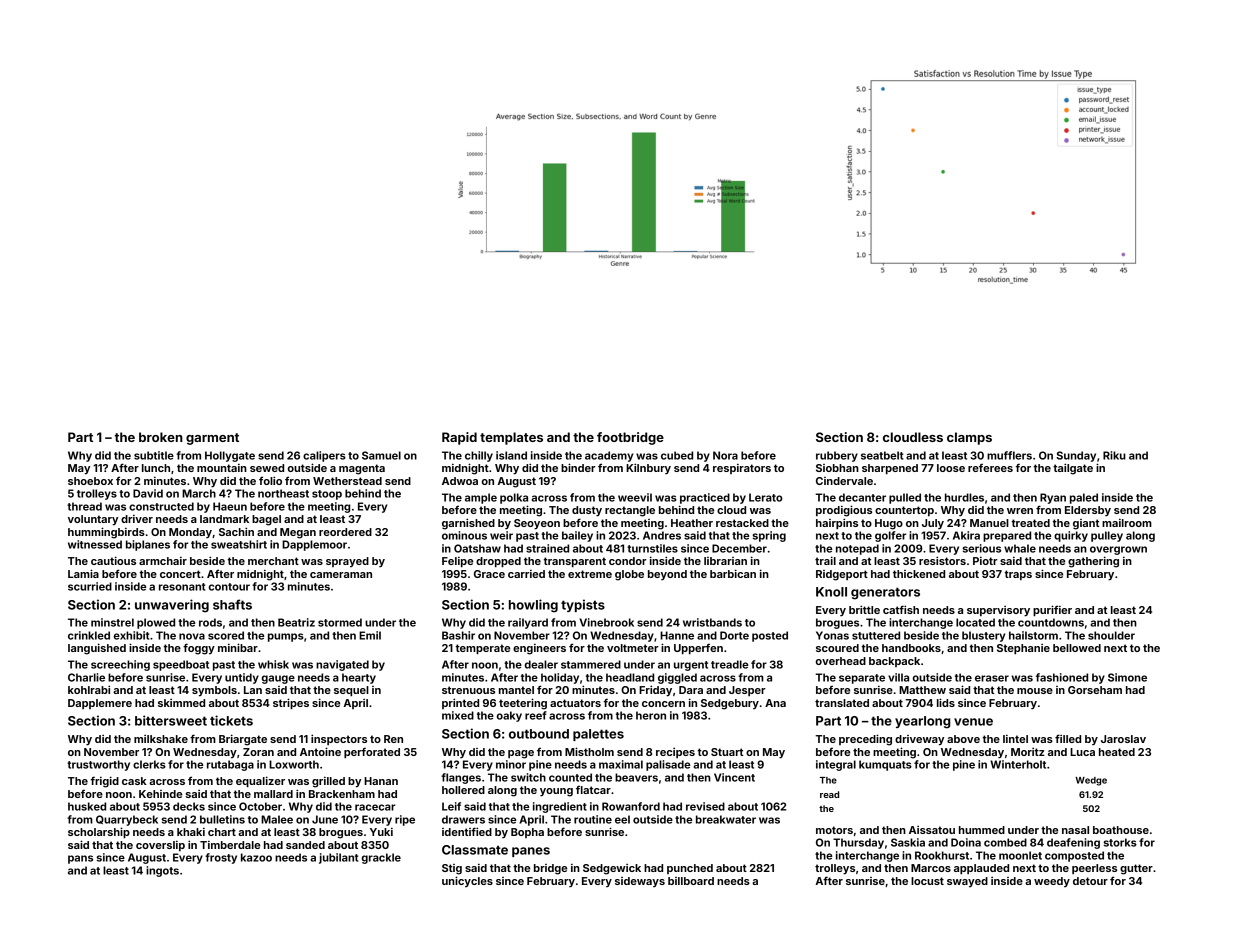 Image resolution: width=1233 pixels, height=952 pixels. I want to click on clamps, so click(969, 438).
